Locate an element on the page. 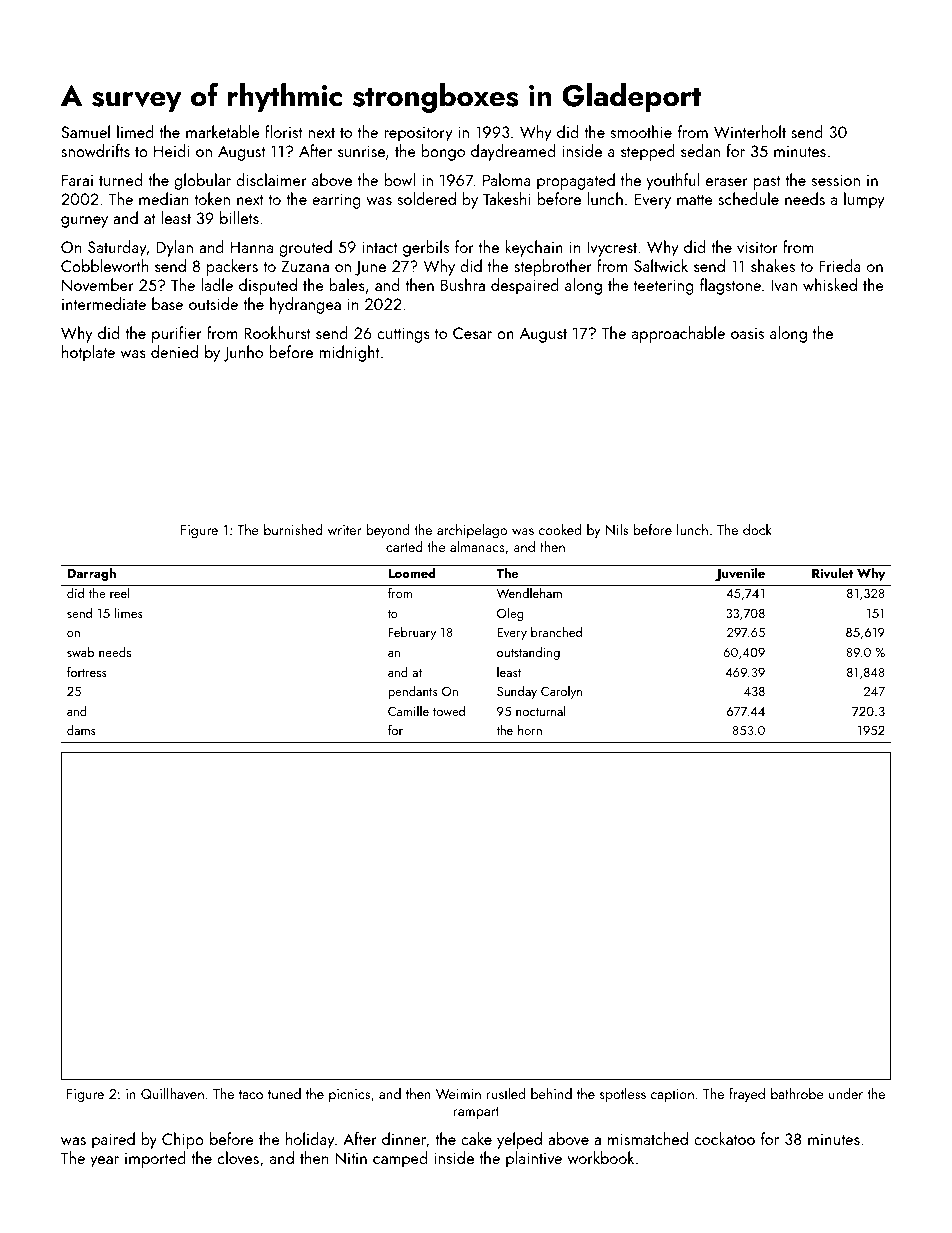 The height and width of the image is (1233, 952). Takeshi is located at coordinates (506, 198).
